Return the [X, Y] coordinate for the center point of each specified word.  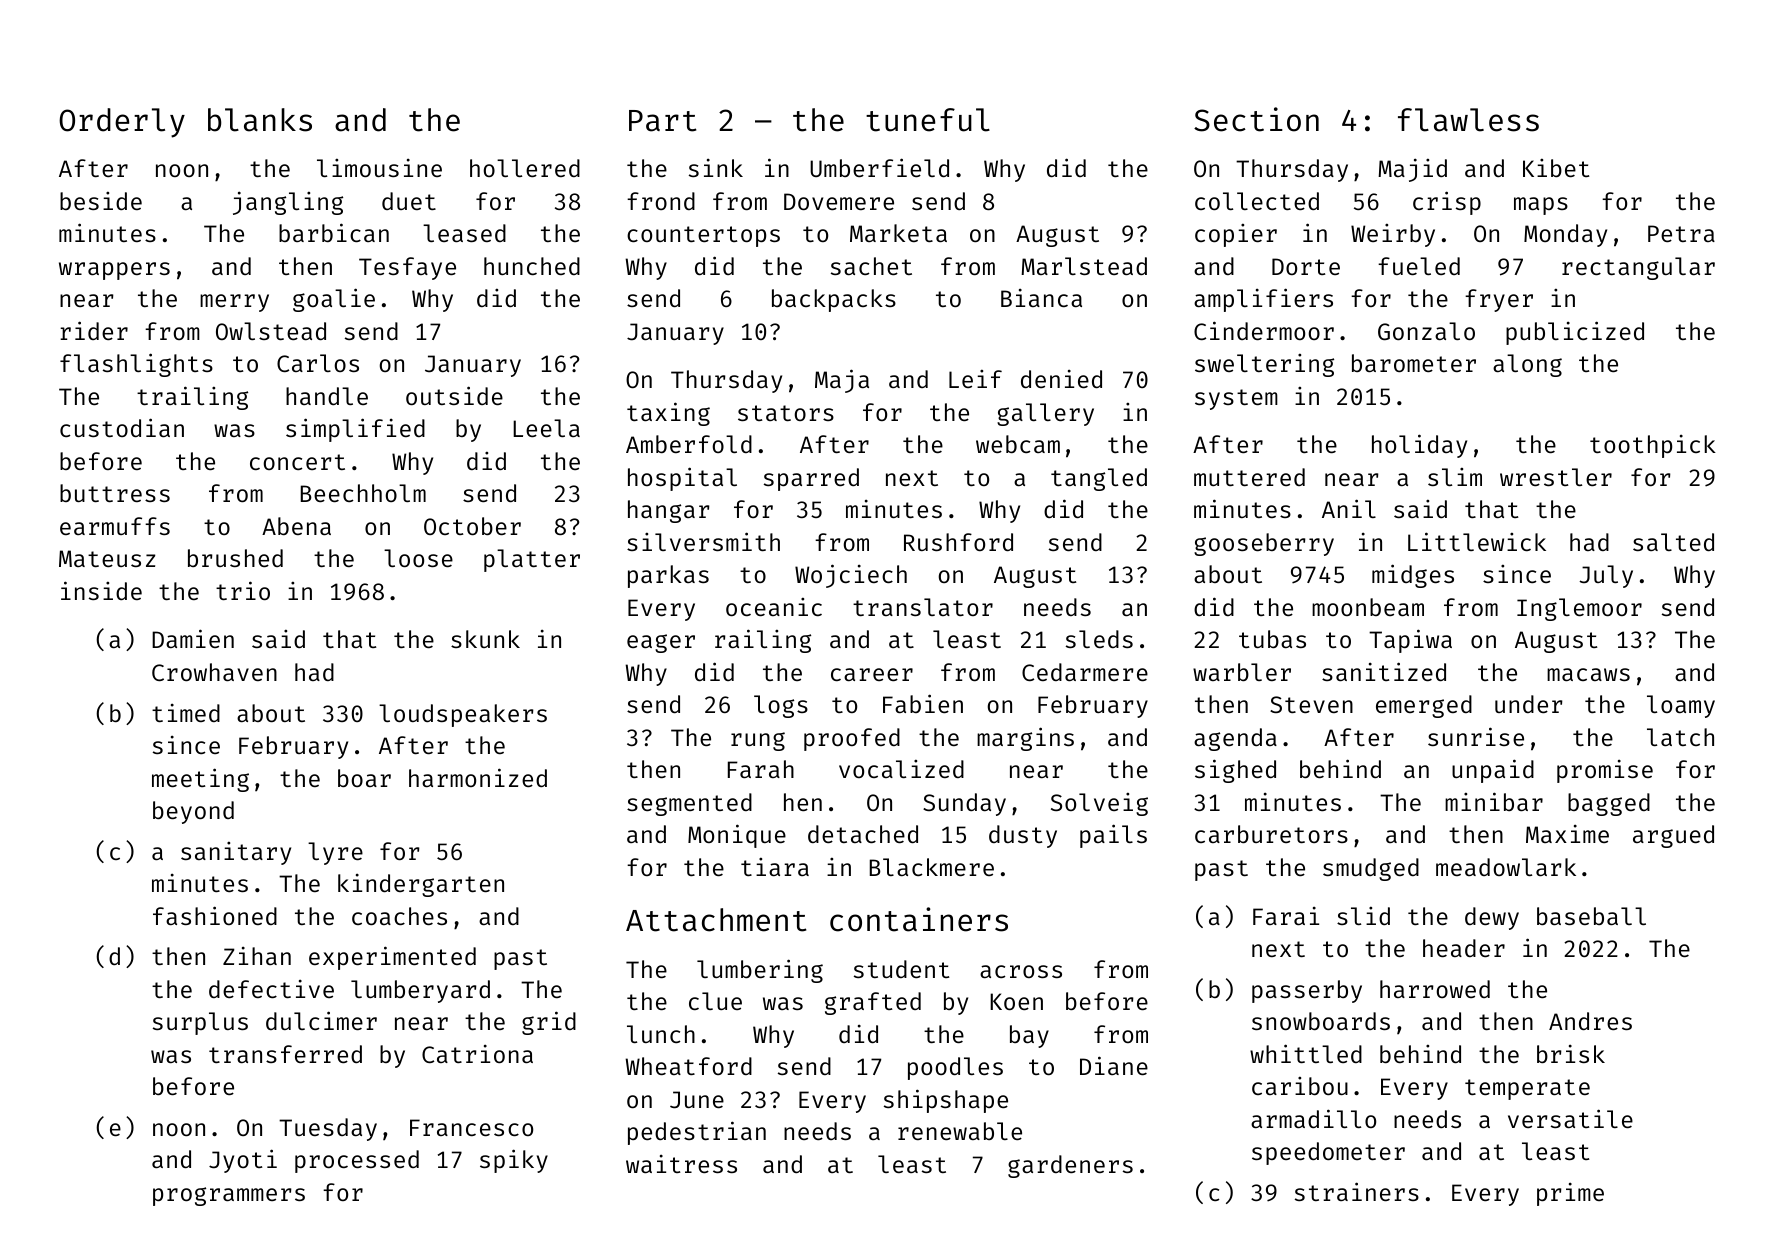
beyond [193, 812]
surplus [200, 1023]
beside [101, 201]
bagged [1609, 804]
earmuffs [115, 526]
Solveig [1099, 804]
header [1464, 948]
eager [661, 643]
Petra [1681, 233]
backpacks [834, 300]
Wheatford [688, 1066]
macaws [1588, 674]
